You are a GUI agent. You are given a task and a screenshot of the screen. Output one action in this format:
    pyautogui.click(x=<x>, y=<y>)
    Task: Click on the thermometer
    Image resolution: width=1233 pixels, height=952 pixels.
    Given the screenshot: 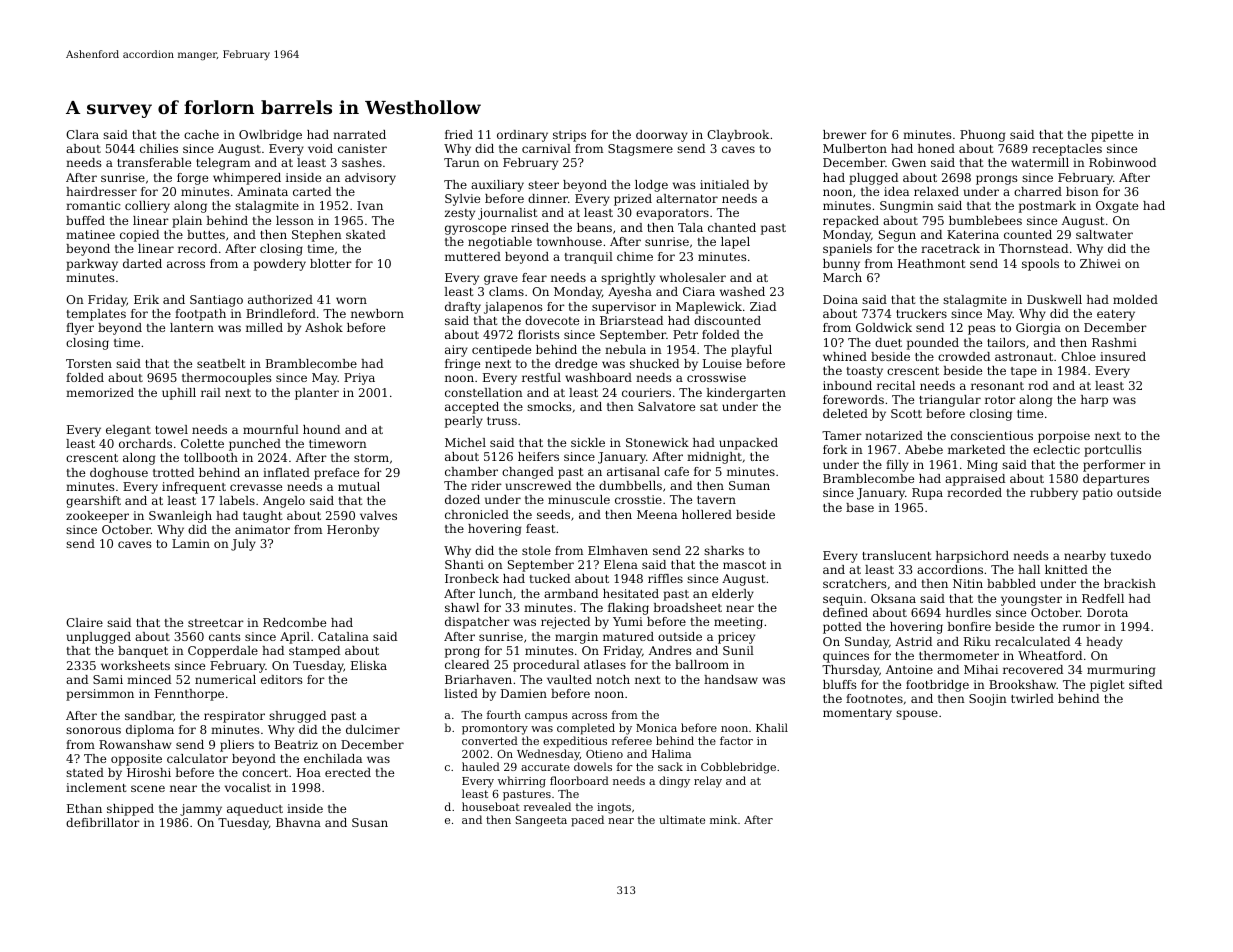 What is the action you would take?
    pyautogui.click(x=959, y=655)
